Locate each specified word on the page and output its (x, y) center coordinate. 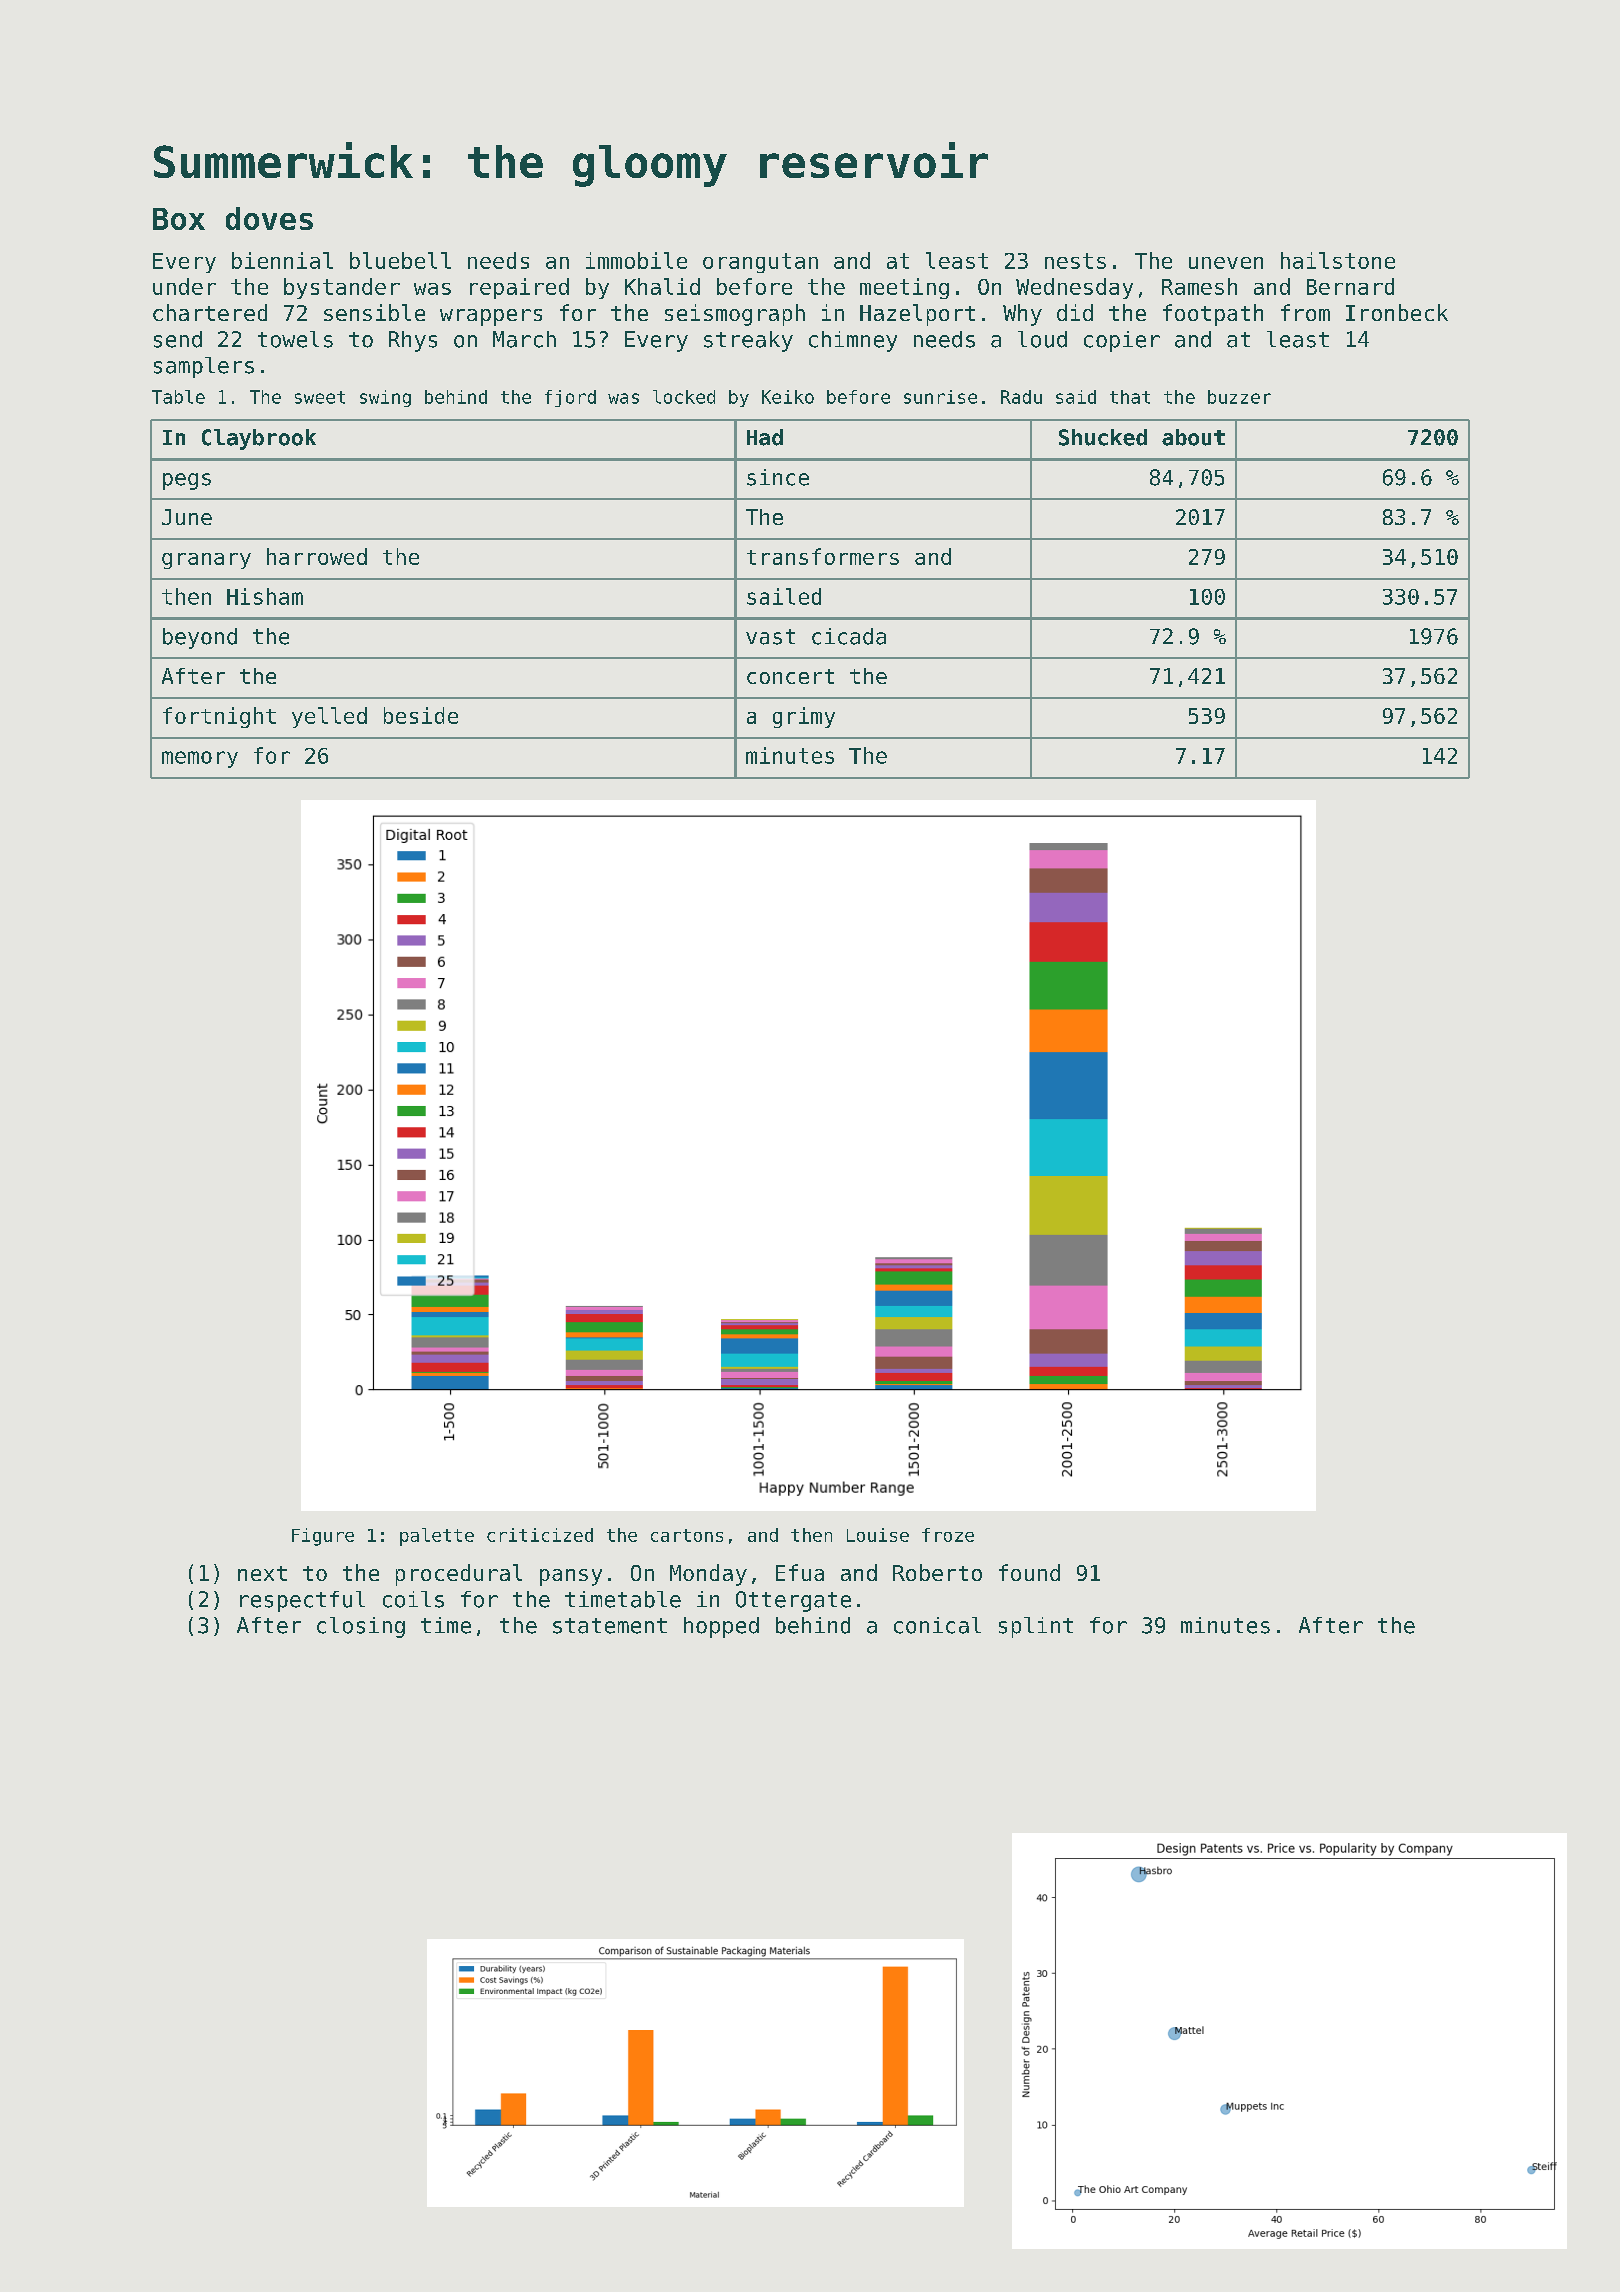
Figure (323, 1537)
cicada (849, 636)
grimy (804, 717)
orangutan (760, 263)
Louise (878, 1535)
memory (200, 759)
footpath (1213, 315)
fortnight (219, 717)
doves (269, 218)
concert (790, 676)
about (1193, 437)
